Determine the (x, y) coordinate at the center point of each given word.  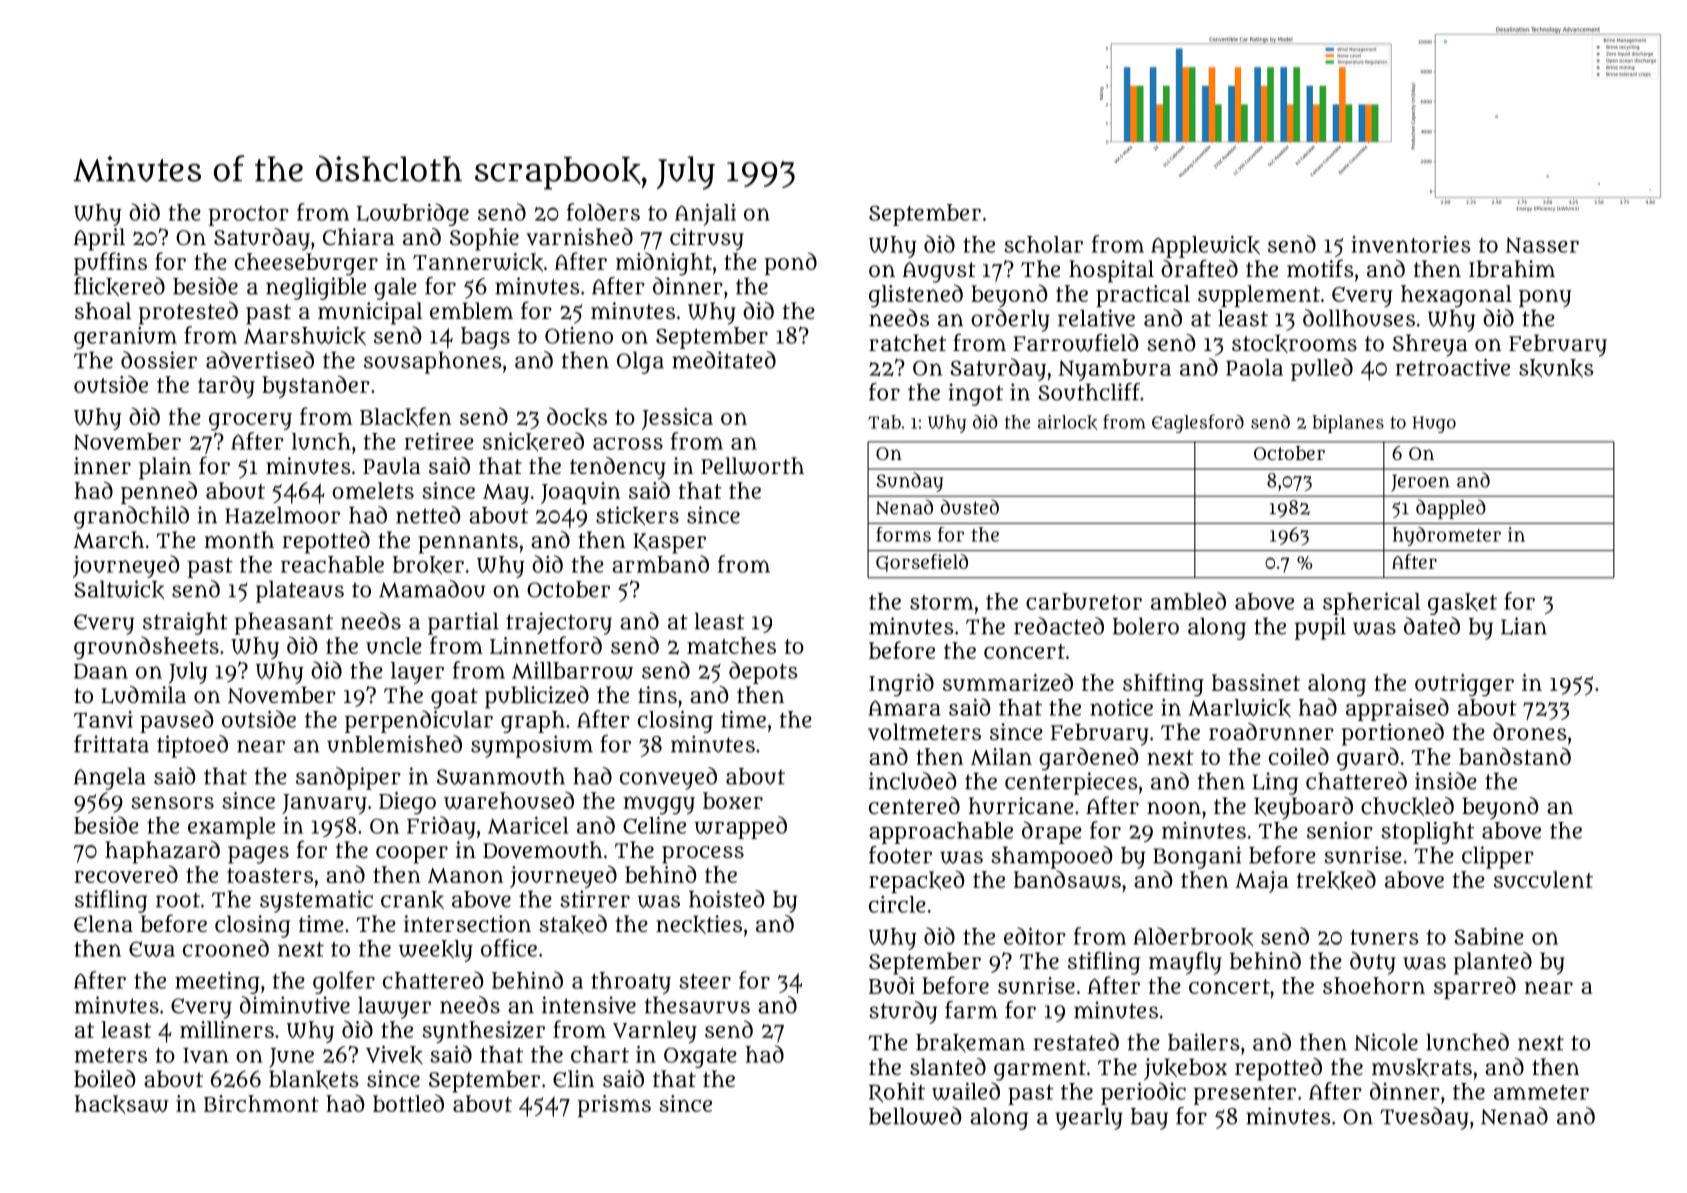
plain (165, 468)
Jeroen (1420, 483)
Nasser (1542, 245)
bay (1149, 1119)
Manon (465, 875)
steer (705, 981)
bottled (408, 1103)
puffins (110, 263)
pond (790, 263)
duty (1373, 963)
